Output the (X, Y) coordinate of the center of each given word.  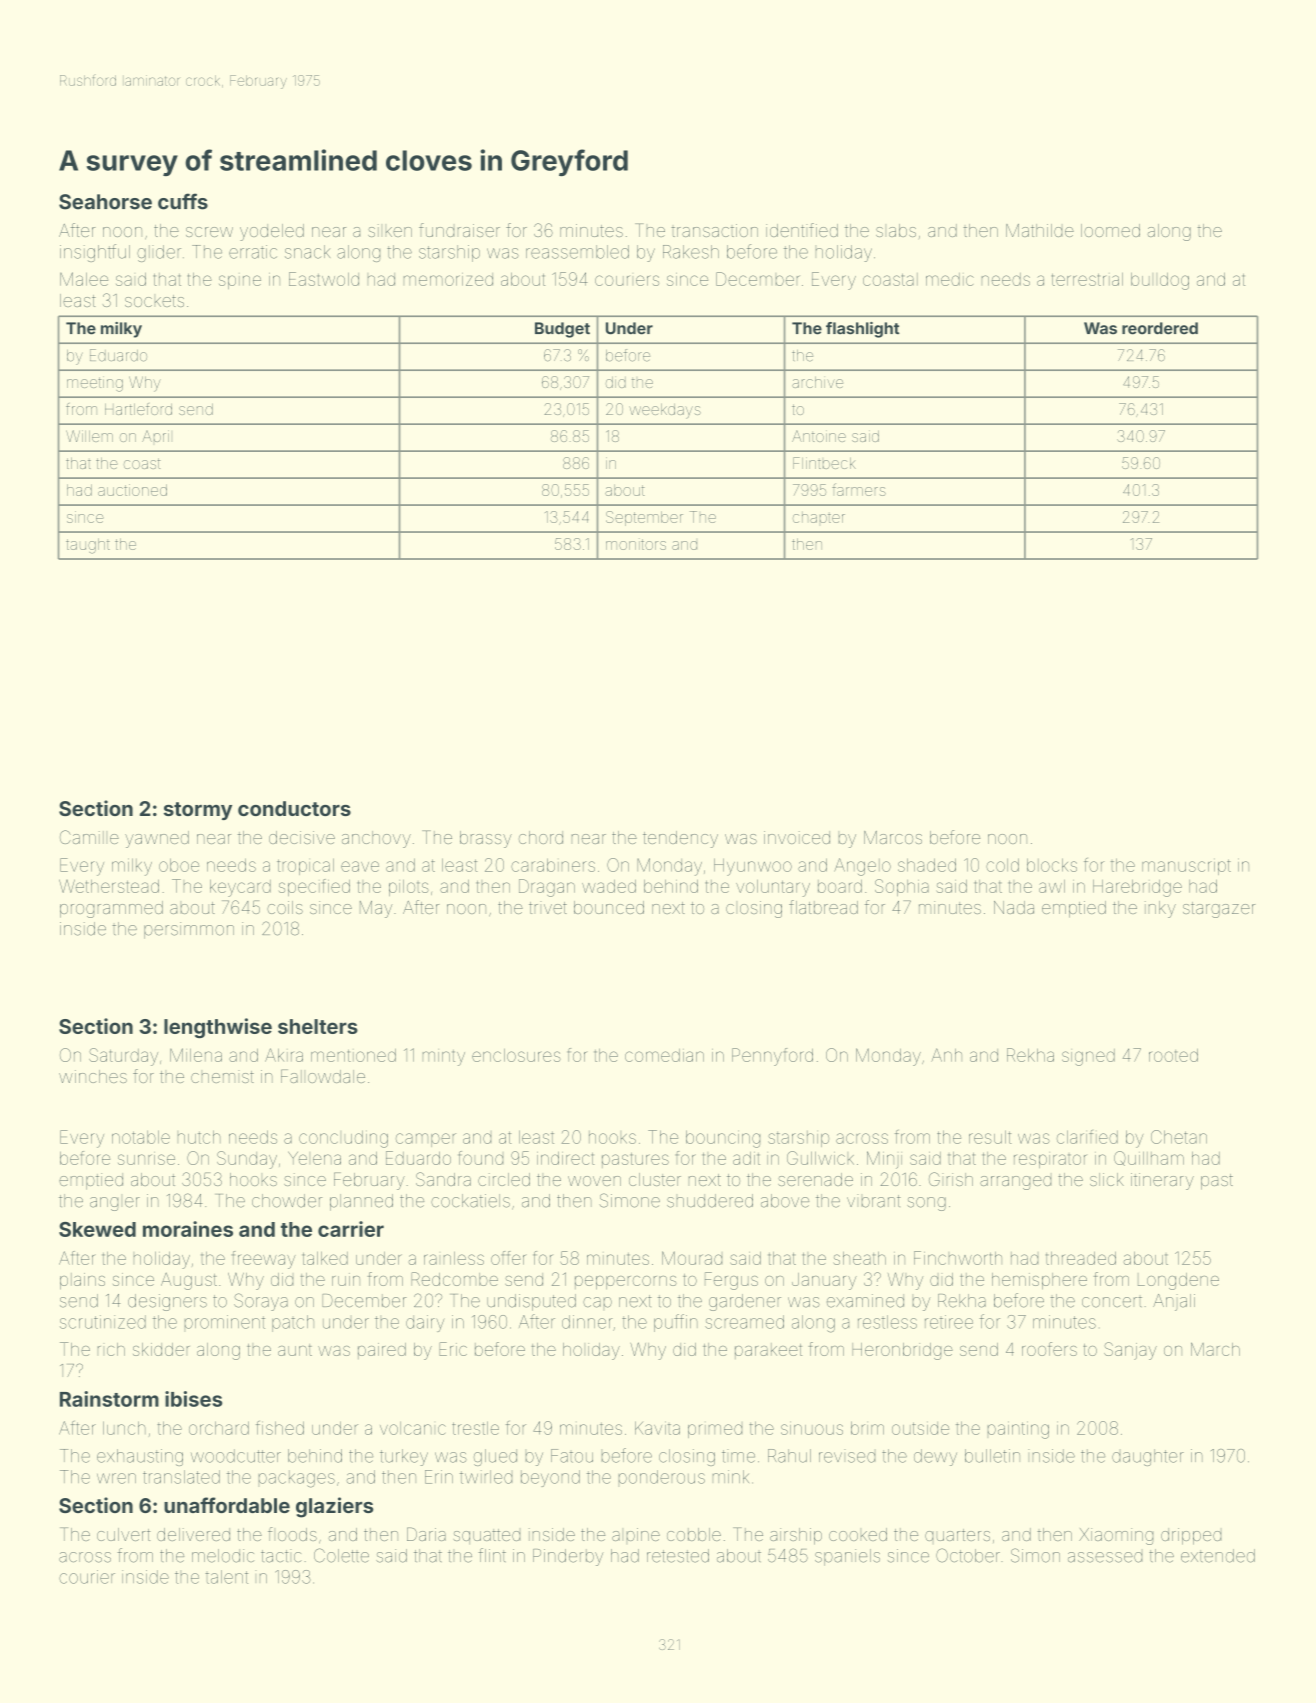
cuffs (183, 201)
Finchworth (958, 1258)
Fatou (572, 1456)
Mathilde (1040, 230)
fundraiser (459, 230)
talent (226, 1577)
